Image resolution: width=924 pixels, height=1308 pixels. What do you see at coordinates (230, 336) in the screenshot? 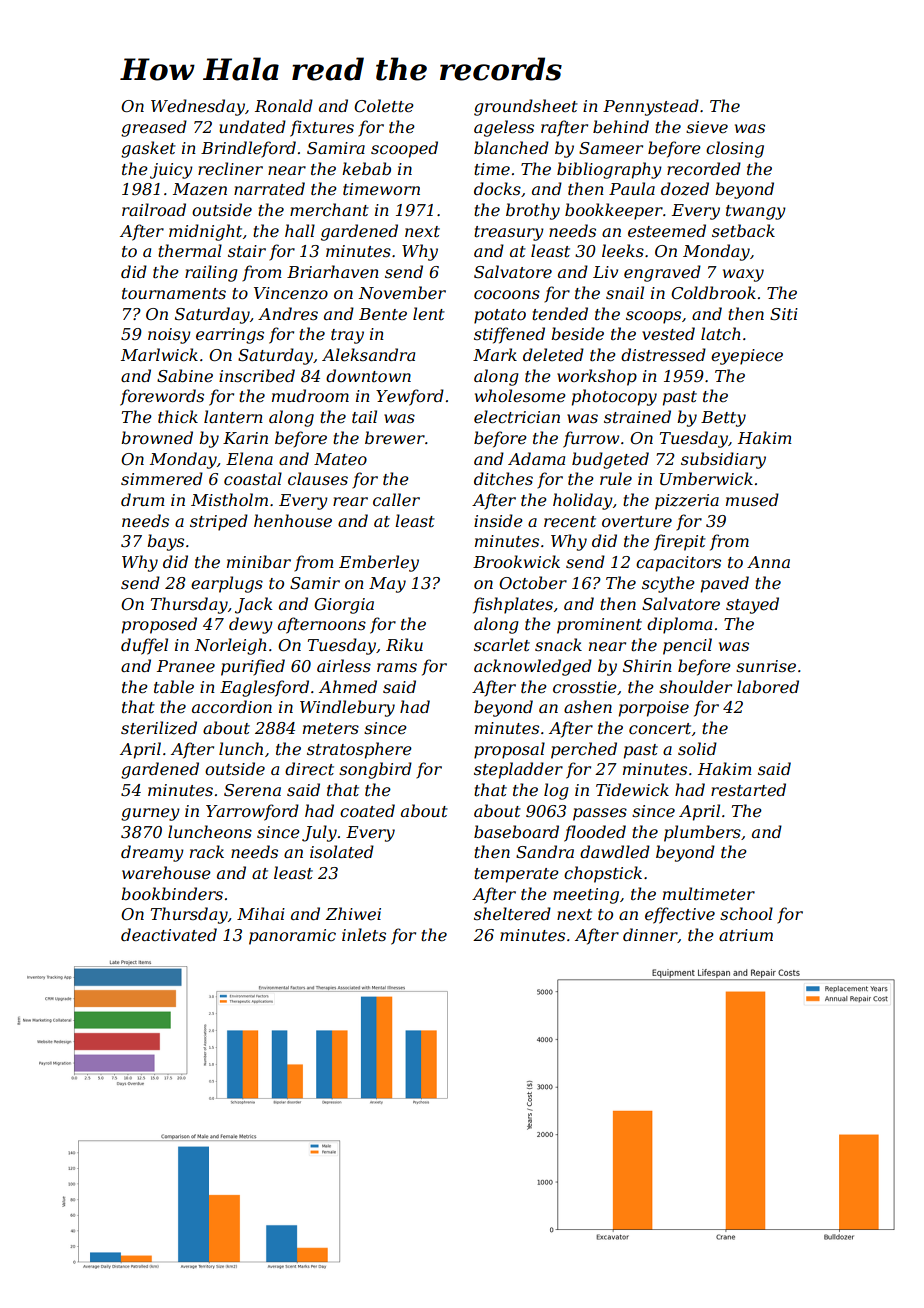
I see `earrings` at bounding box center [230, 336].
